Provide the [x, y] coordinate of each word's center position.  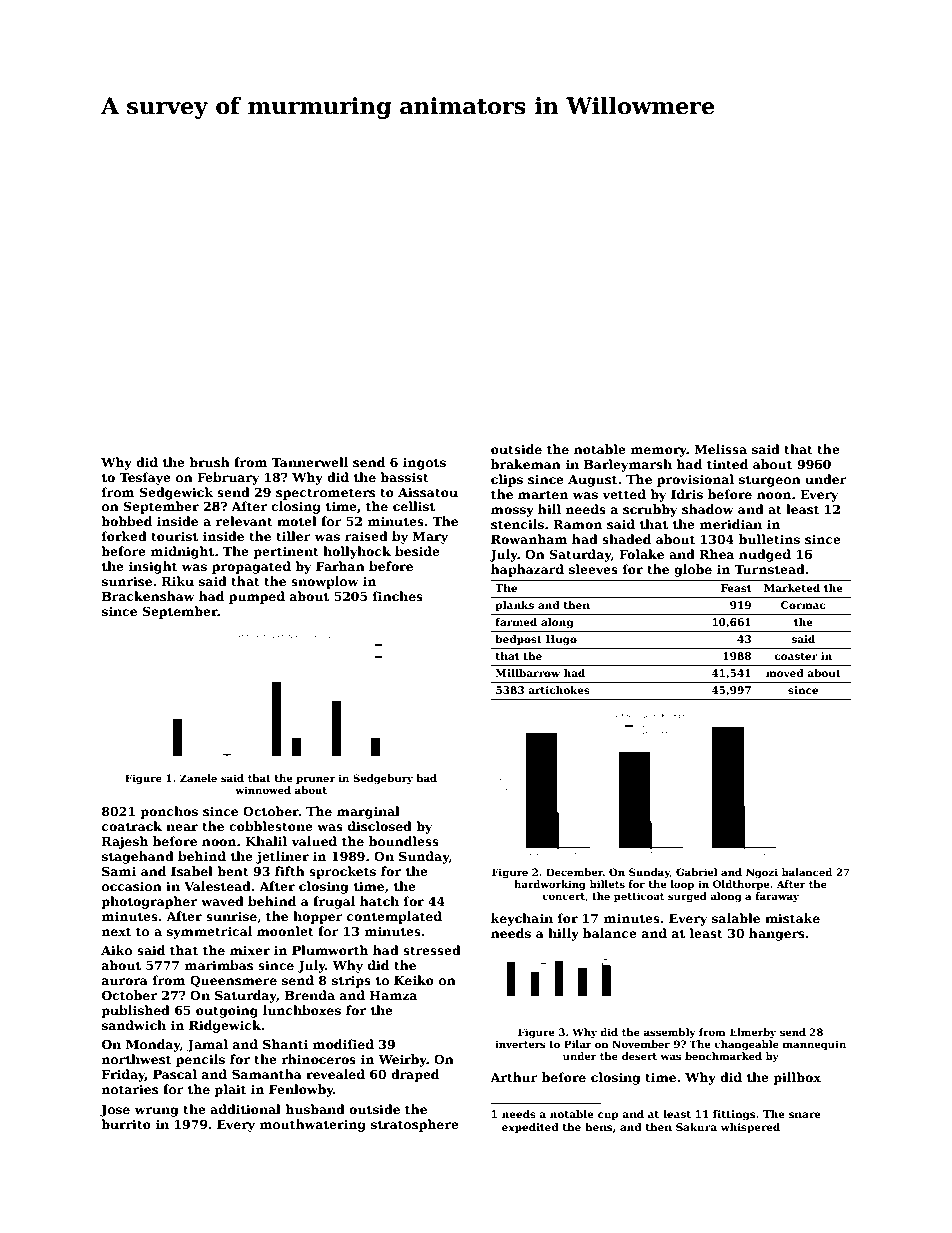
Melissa [720, 449]
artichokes [559, 690]
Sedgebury [383, 779]
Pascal [175, 1074]
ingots [424, 464]
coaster [796, 656]
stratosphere [415, 1125]
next [117, 931]
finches [398, 596]
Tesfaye [145, 478]
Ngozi [762, 873]
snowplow [325, 582]
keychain [522, 919]
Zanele [198, 778]
